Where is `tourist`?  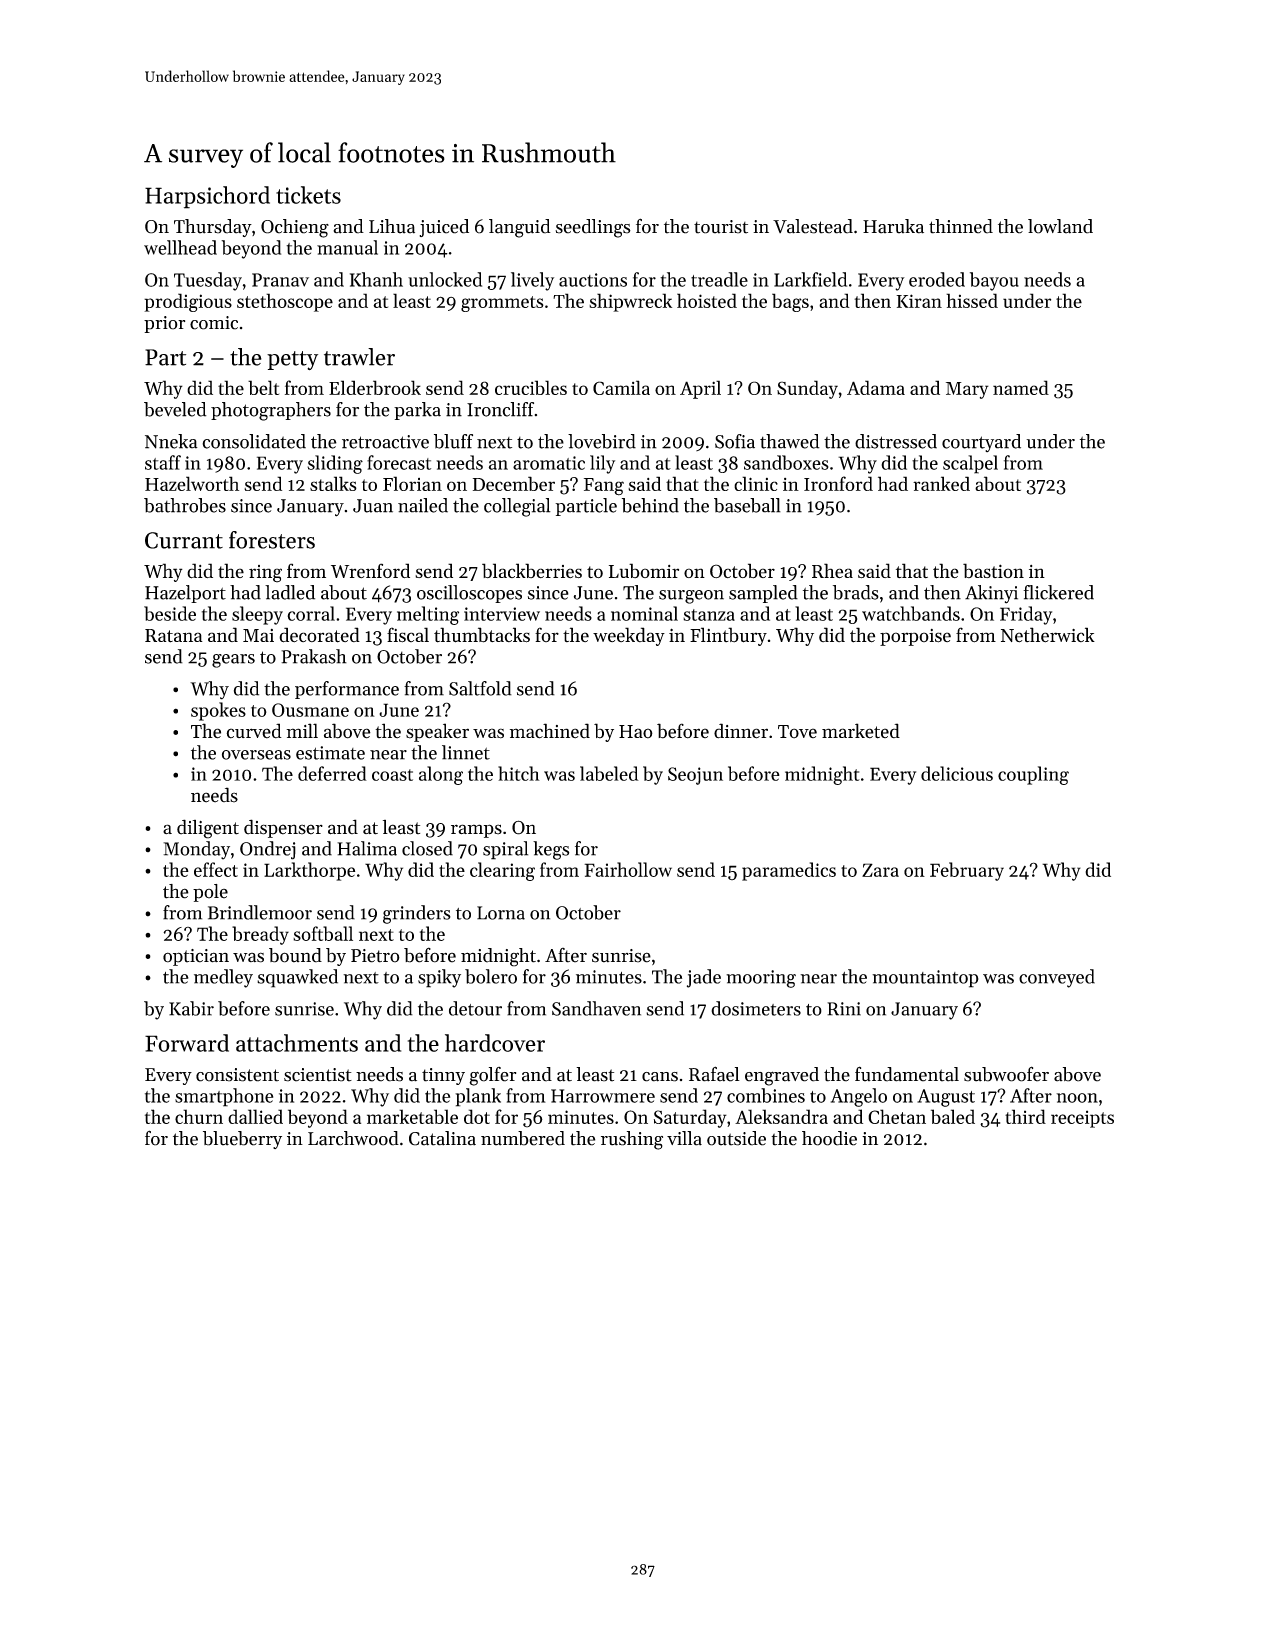
tourist is located at coordinates (721, 227).
